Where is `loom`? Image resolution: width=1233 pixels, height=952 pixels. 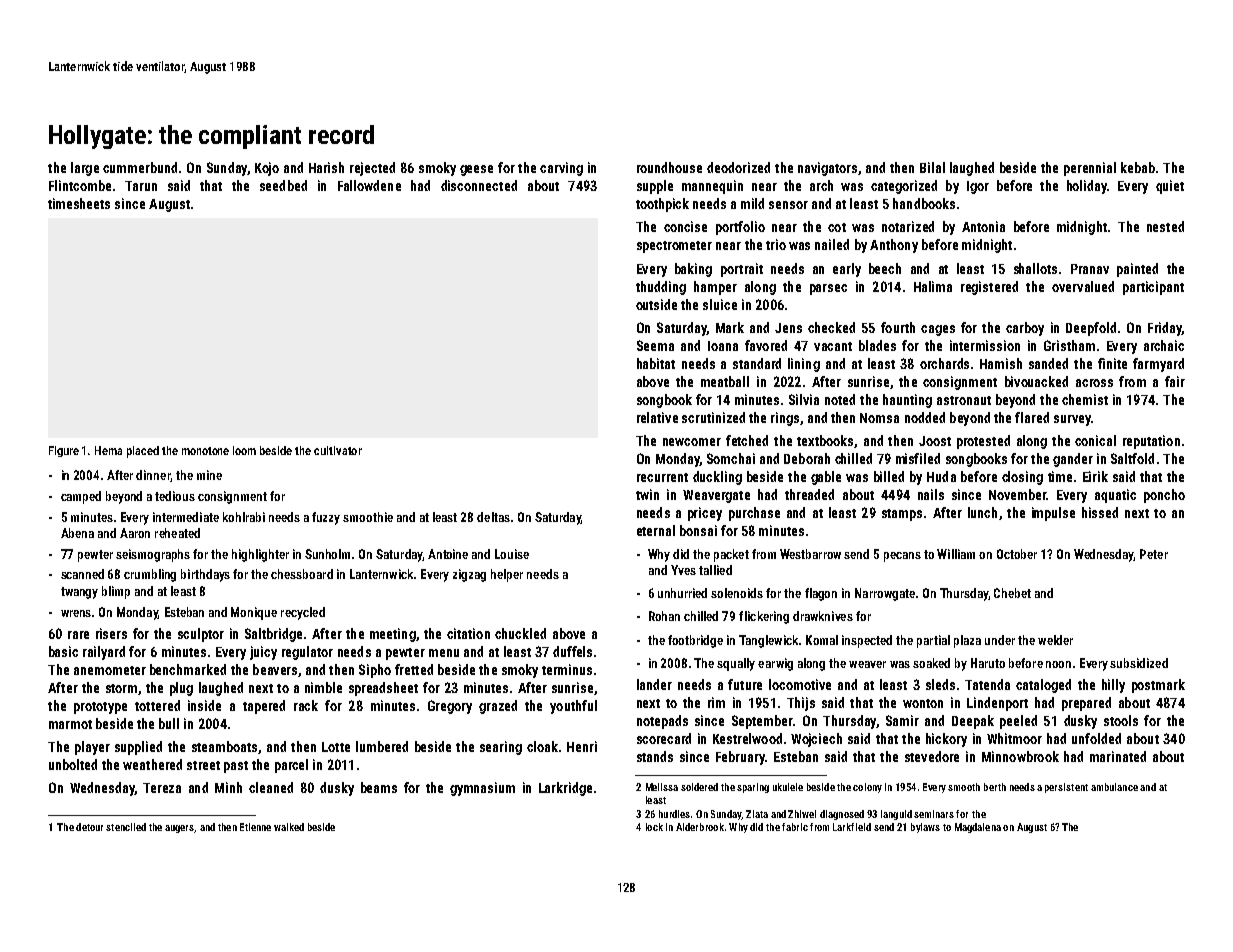 loom is located at coordinates (244, 450).
